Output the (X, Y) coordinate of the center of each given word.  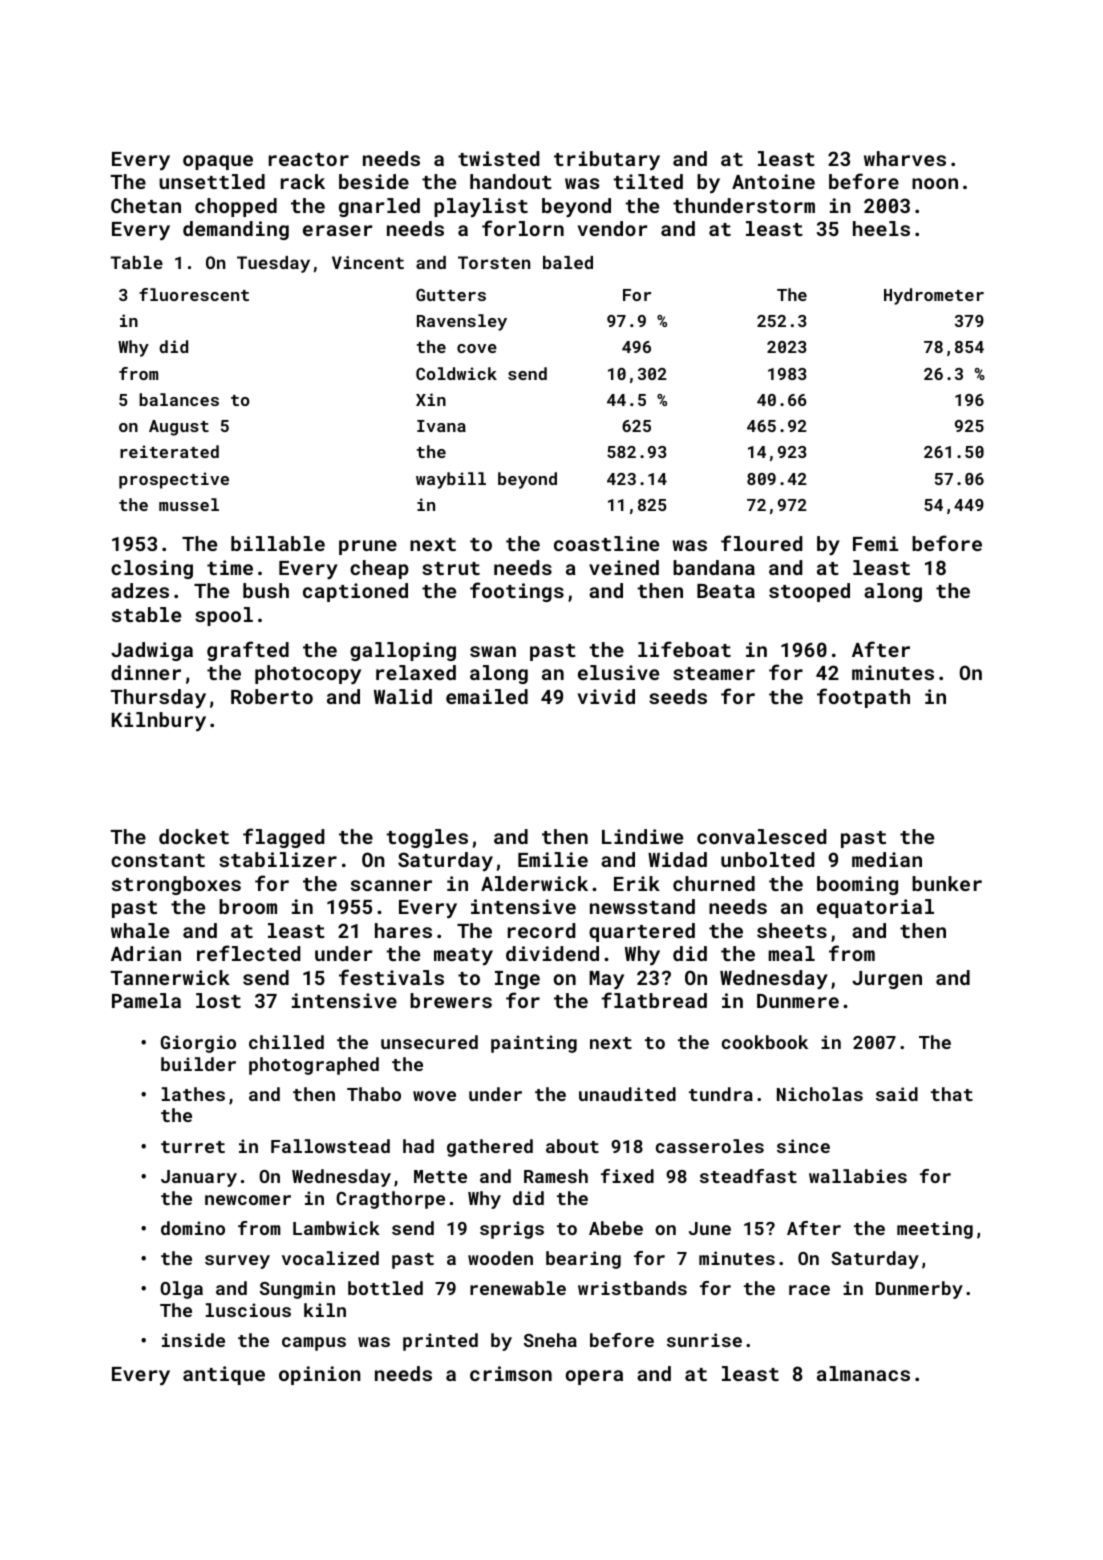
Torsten (494, 262)
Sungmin (297, 1290)
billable (278, 543)
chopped (236, 207)
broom (248, 906)
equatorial (875, 908)
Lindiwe (642, 836)
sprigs (512, 1230)
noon (935, 183)
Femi (875, 543)
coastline (606, 543)
